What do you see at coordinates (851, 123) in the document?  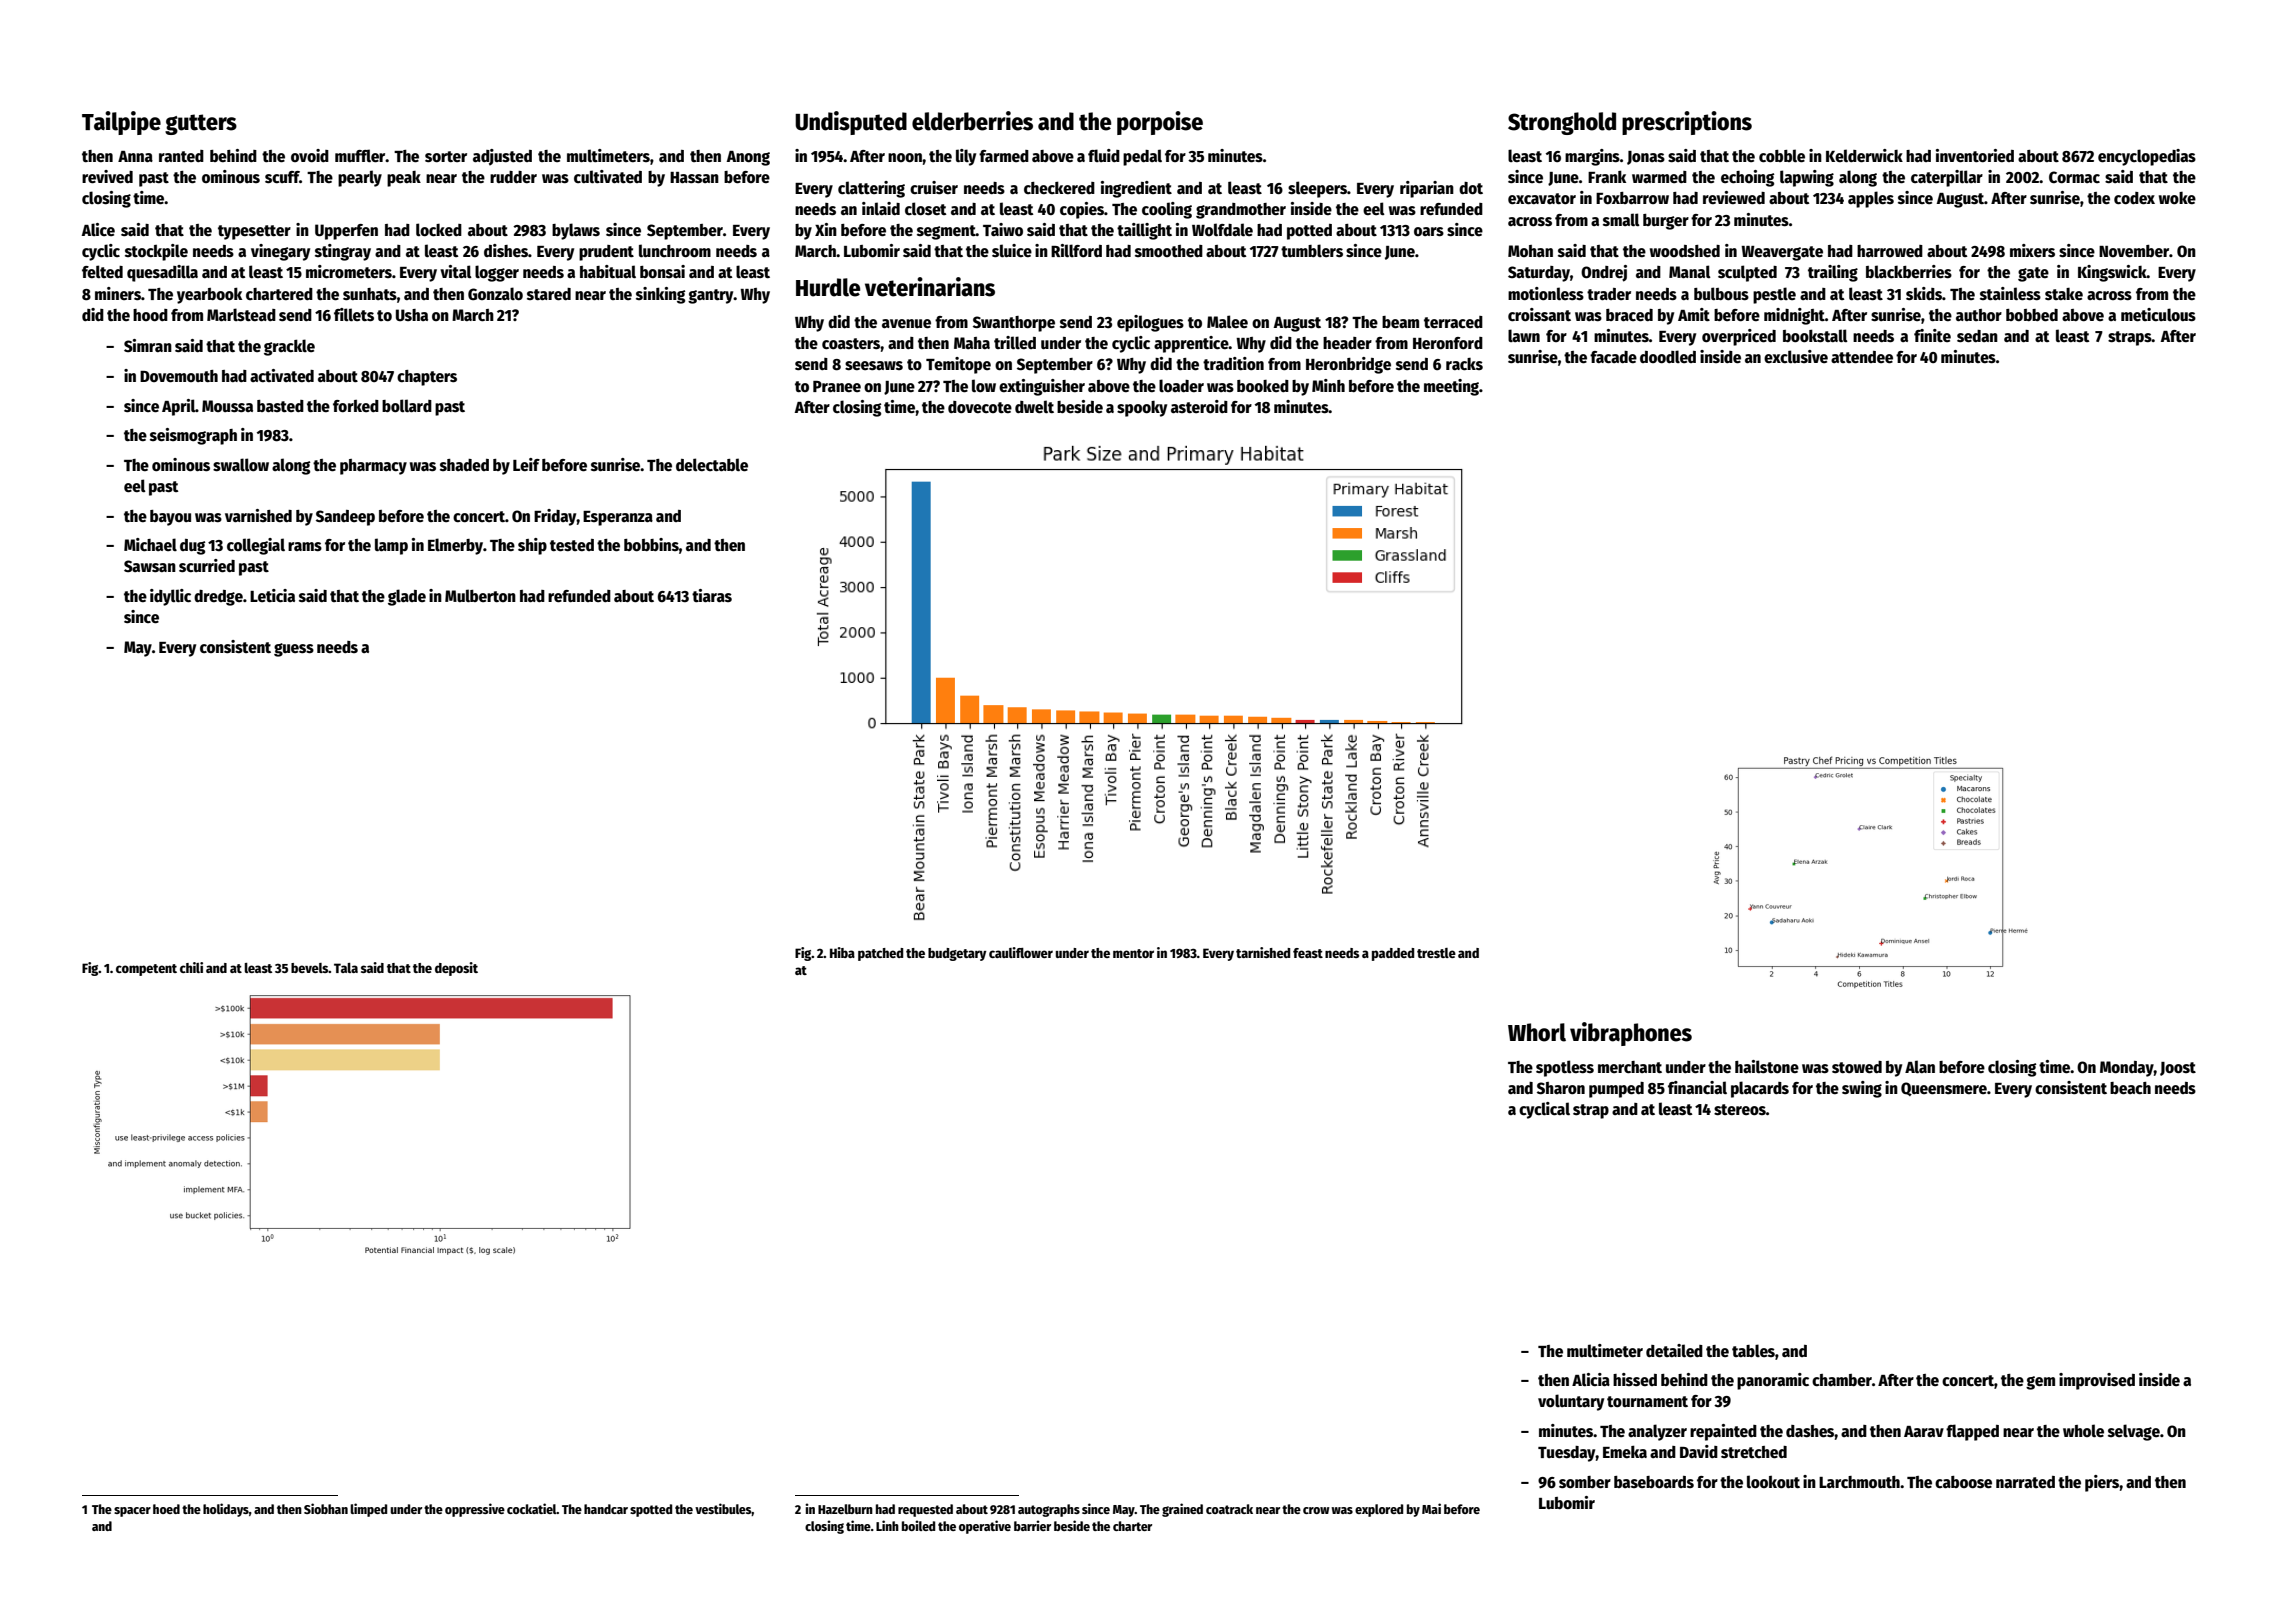 I see `Undisputed` at bounding box center [851, 123].
